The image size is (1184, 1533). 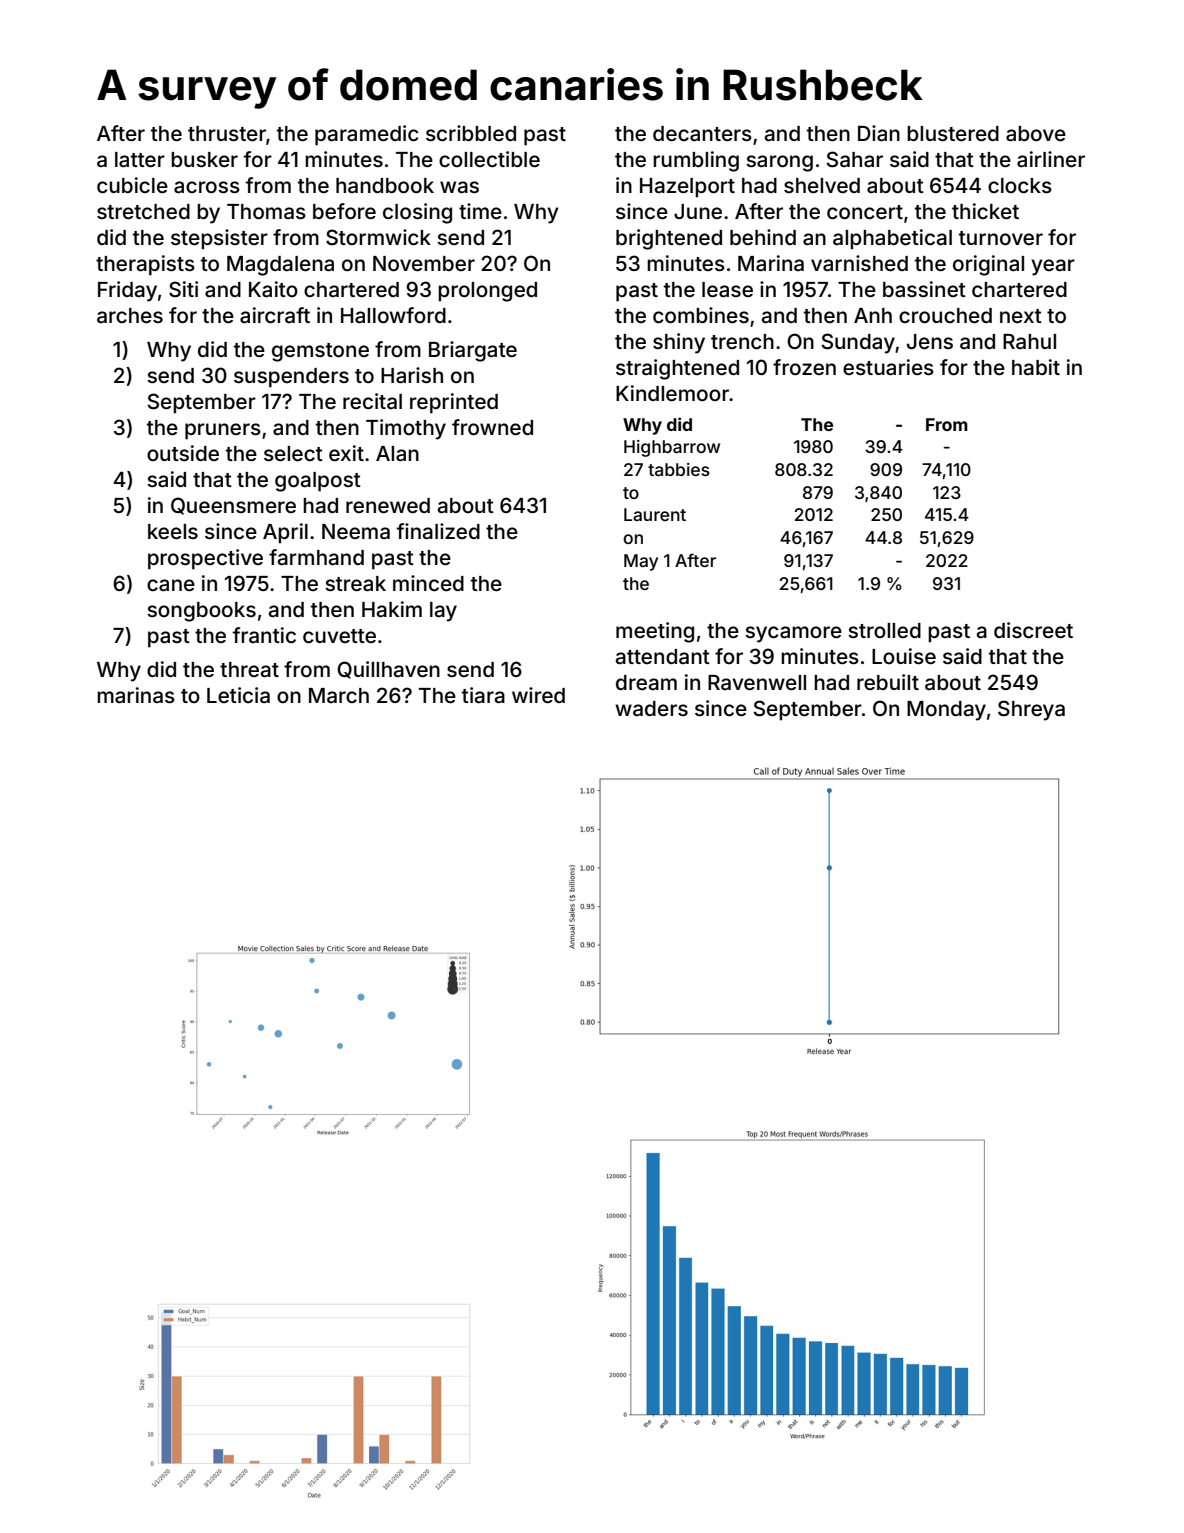 What do you see at coordinates (471, 133) in the page?
I see `scribbled` at bounding box center [471, 133].
